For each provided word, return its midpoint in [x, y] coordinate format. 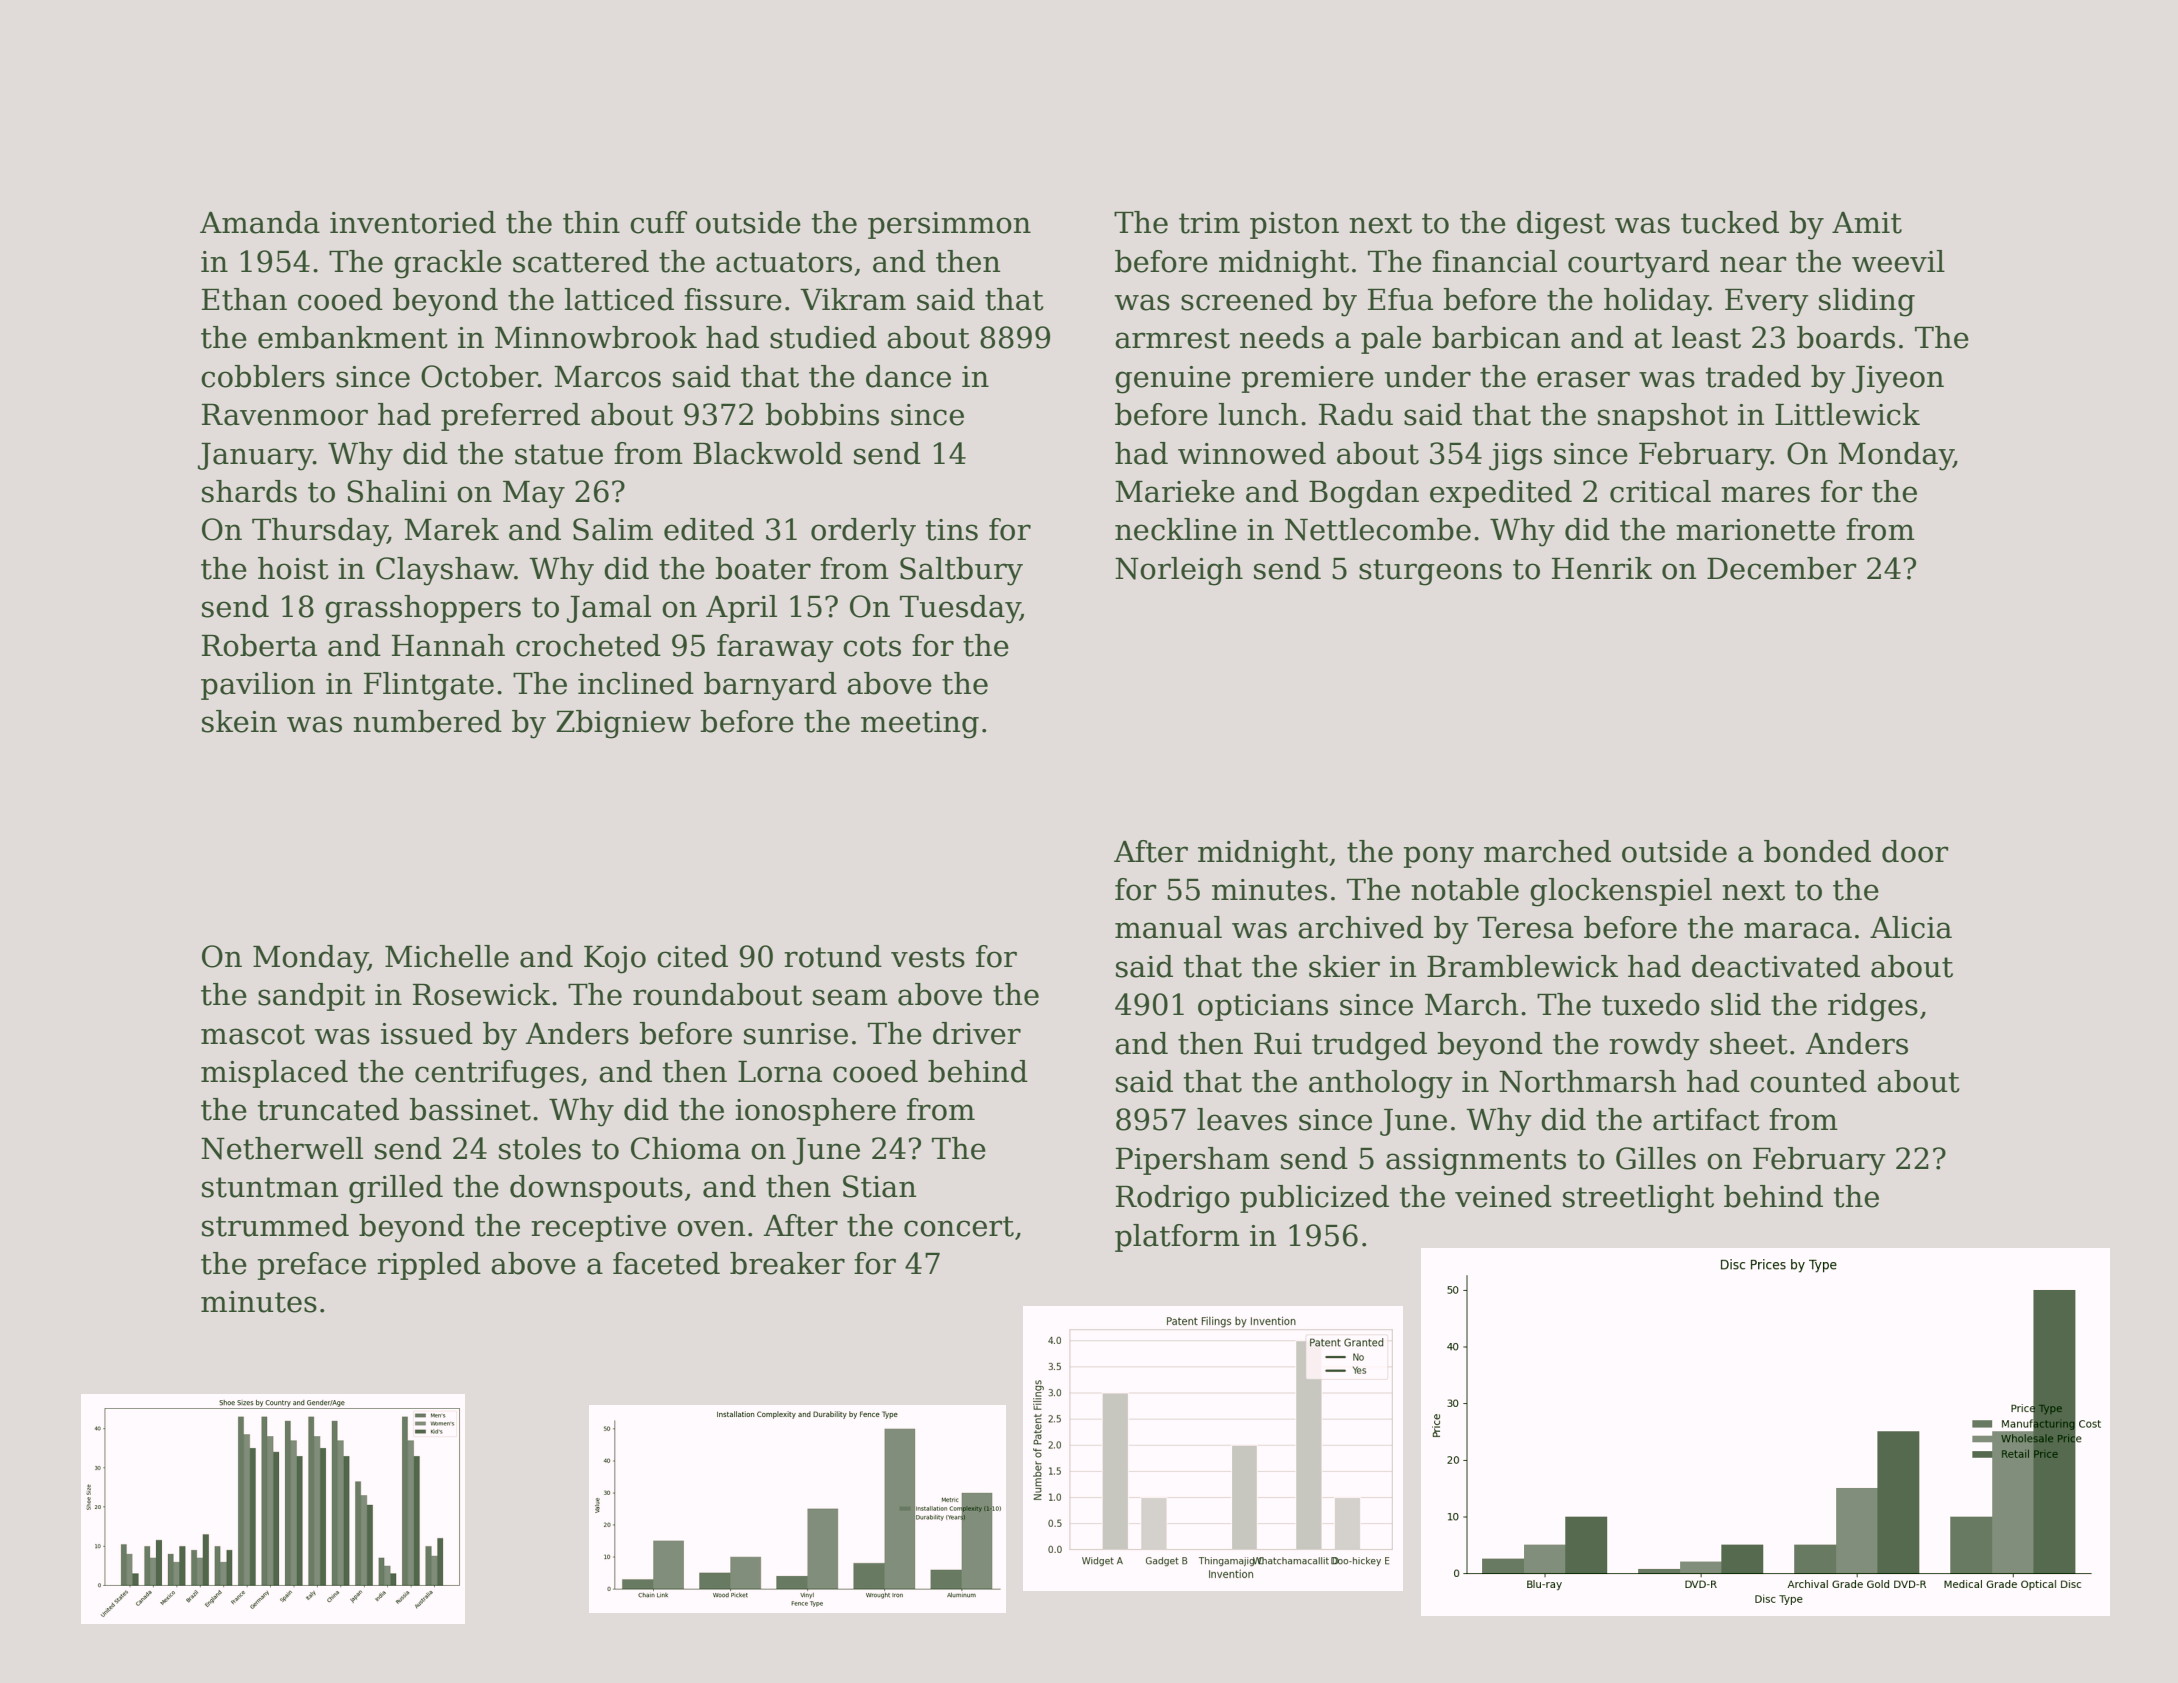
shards [249, 491]
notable [1465, 889]
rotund [833, 956]
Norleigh [1179, 571]
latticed [619, 299]
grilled [396, 1189]
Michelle [447, 956]
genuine [1173, 380]
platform [1177, 1238]
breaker [787, 1263]
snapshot [1663, 417]
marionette [1755, 530]
